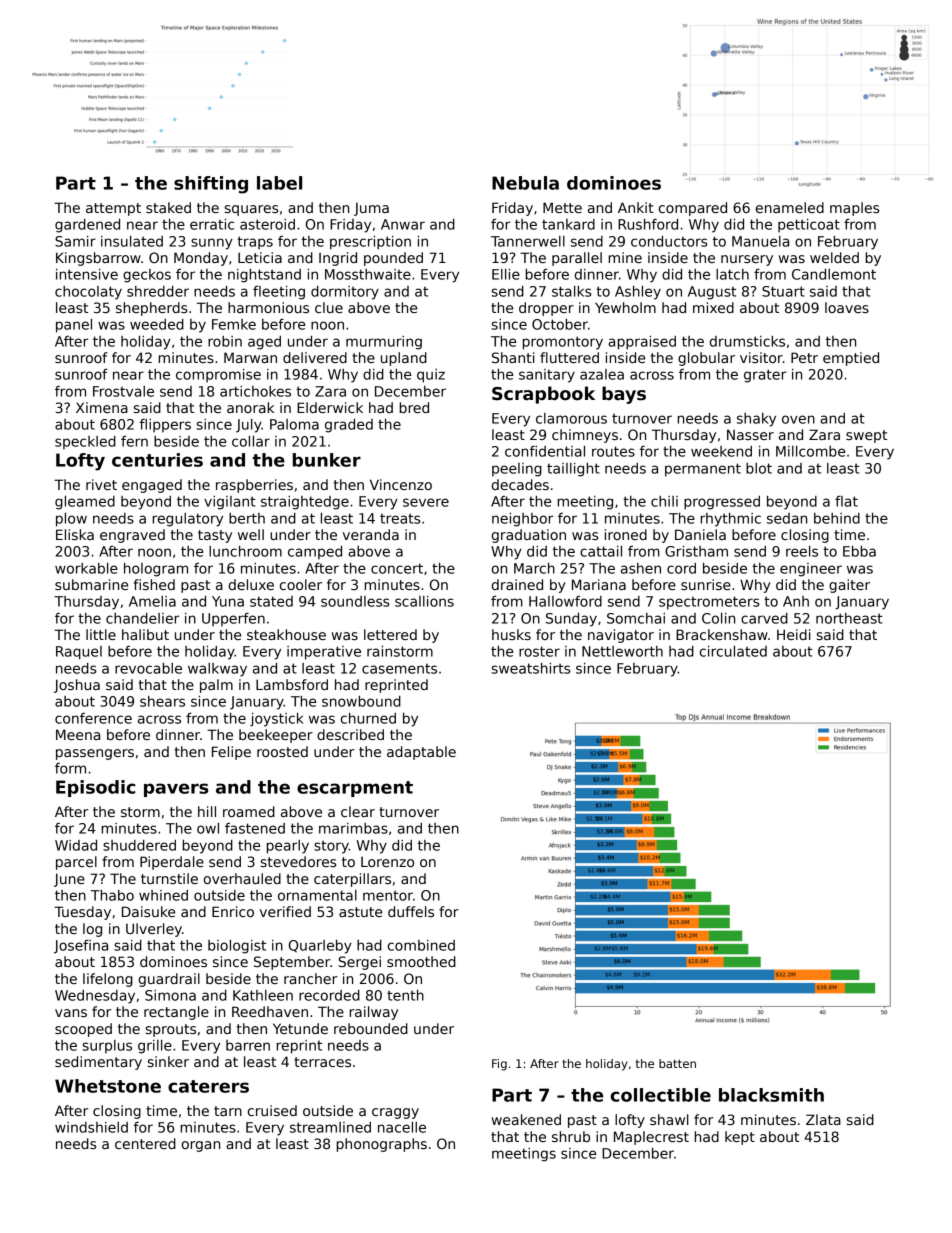 This document has width=952, height=1233. I want to click on attempt, so click(113, 209).
